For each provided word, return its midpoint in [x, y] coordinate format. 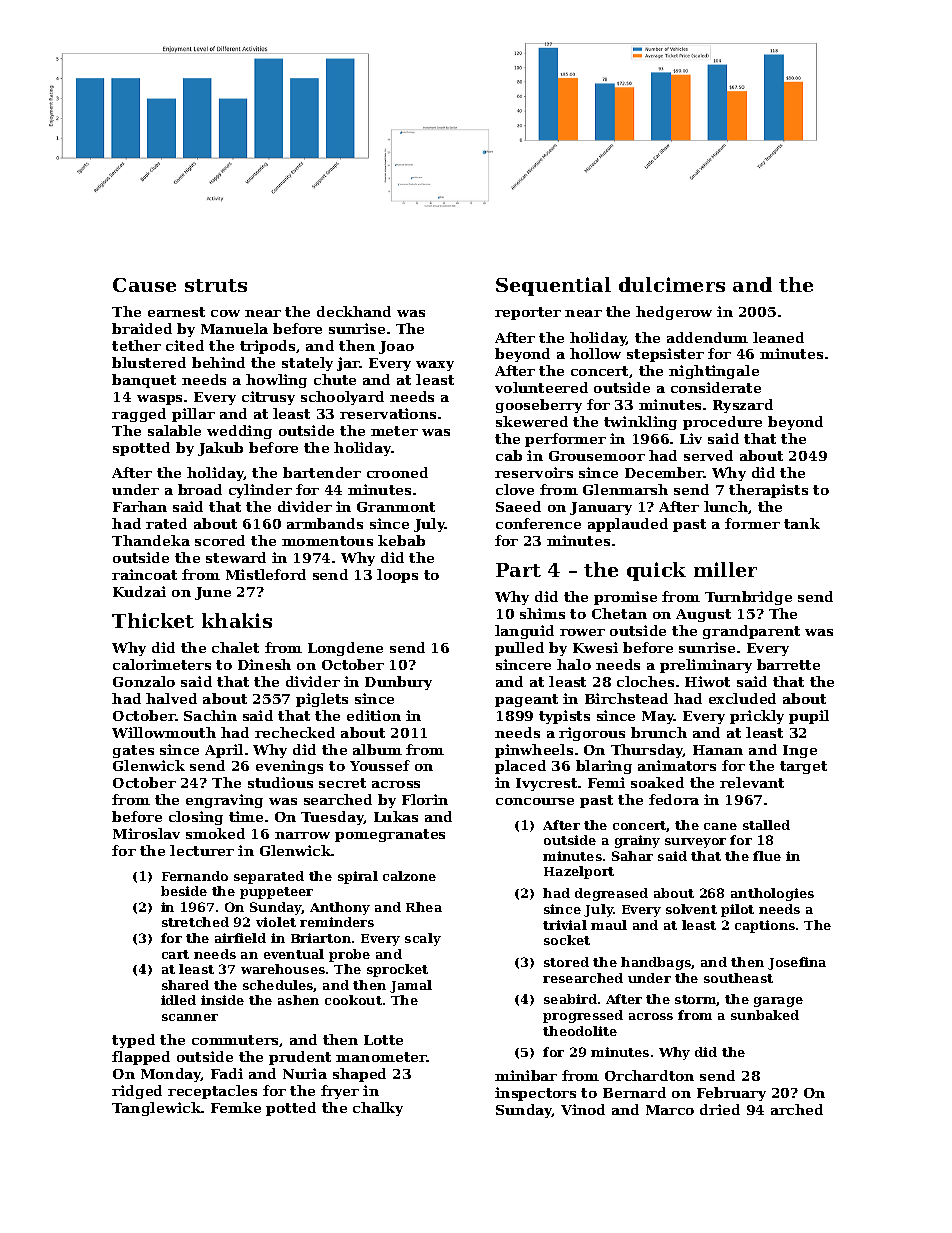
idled [178, 1000]
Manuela [234, 328]
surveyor [695, 843]
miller [725, 569]
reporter [528, 313]
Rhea [424, 907]
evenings [289, 767]
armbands [325, 523]
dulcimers [672, 284]
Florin [425, 799]
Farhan [140, 506]
